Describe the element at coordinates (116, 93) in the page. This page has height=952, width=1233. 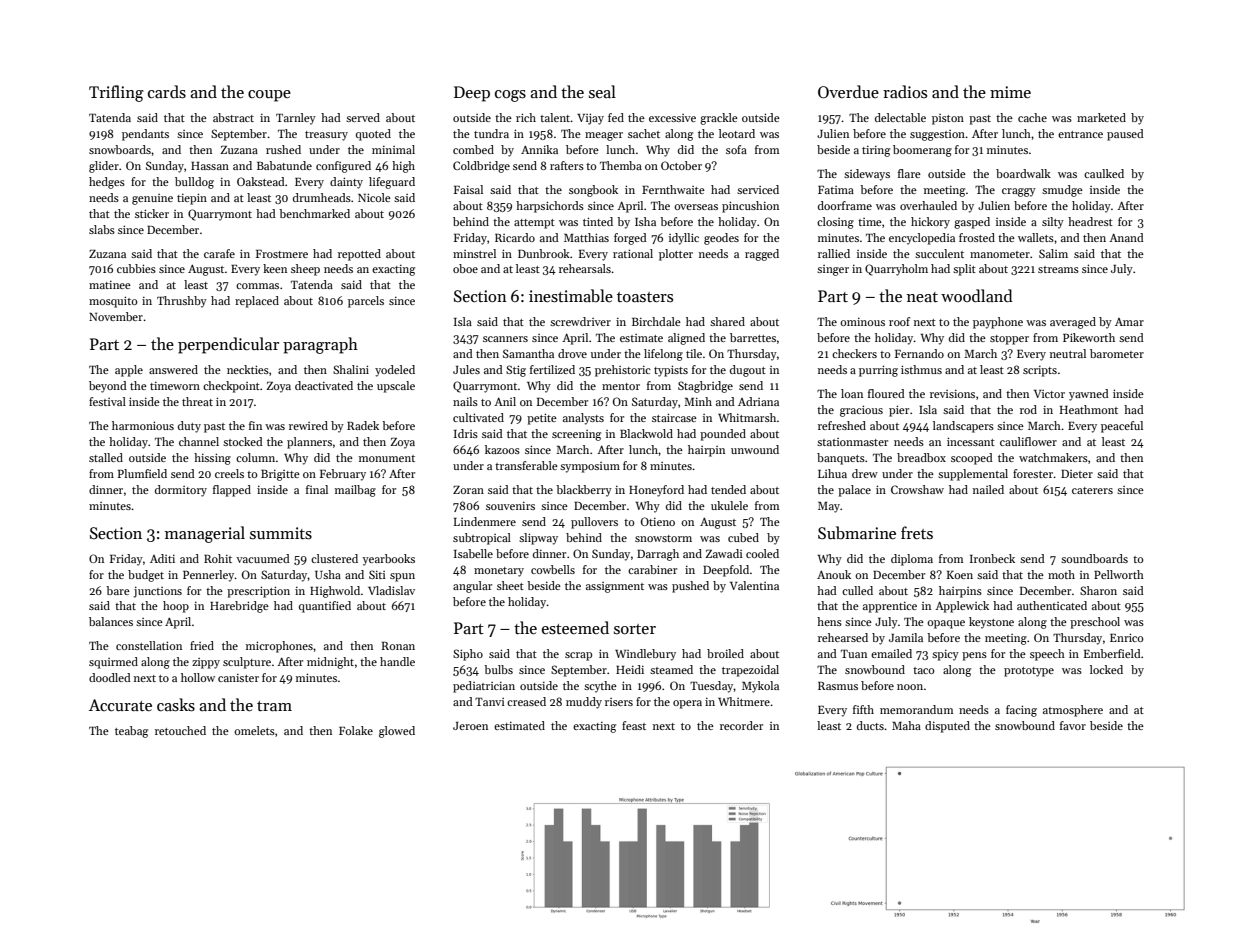
I see `Trifling` at that location.
